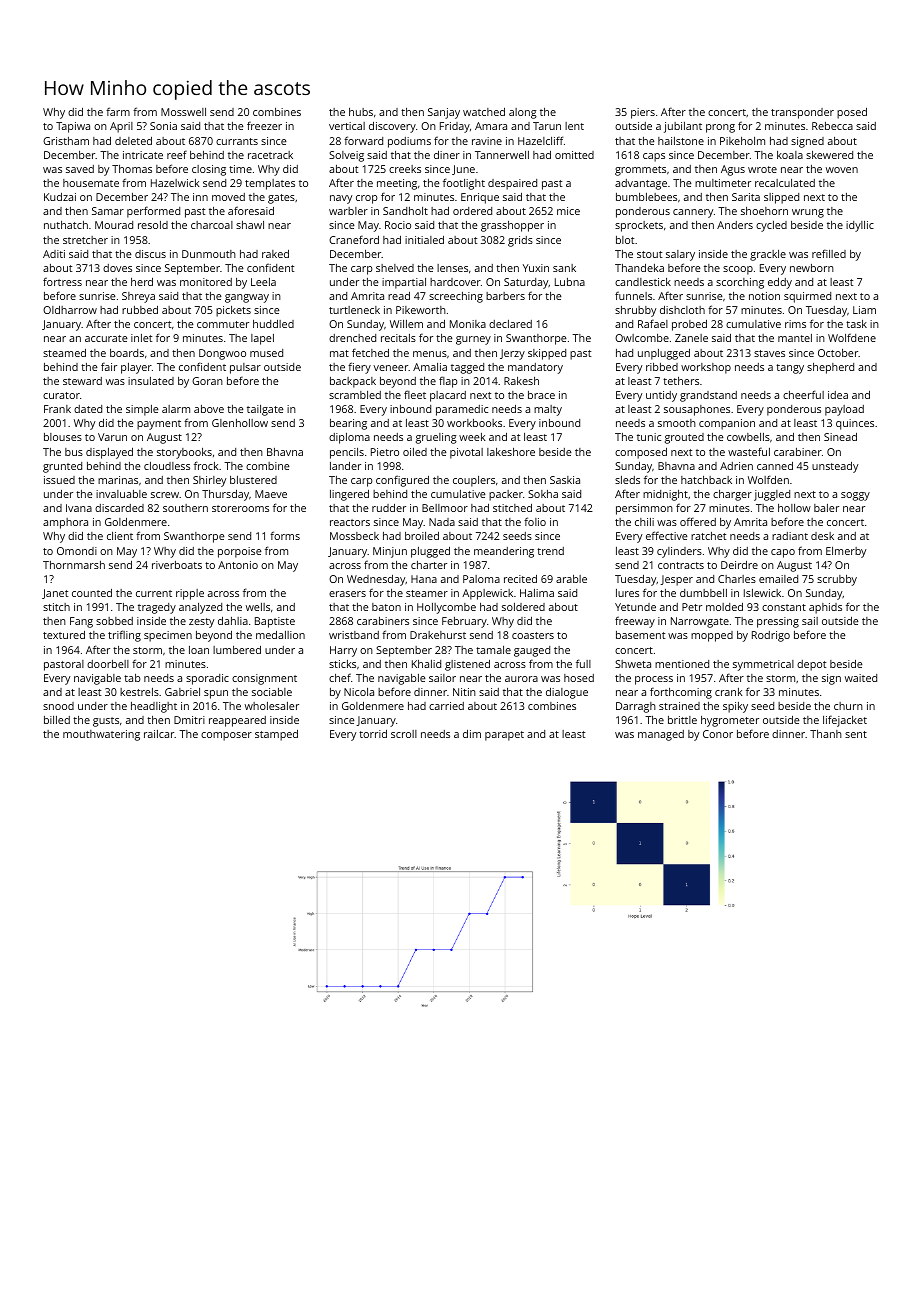 This image has width=924, height=1308. Describe the element at coordinates (803, 394) in the image. I see `cheerful` at that location.
